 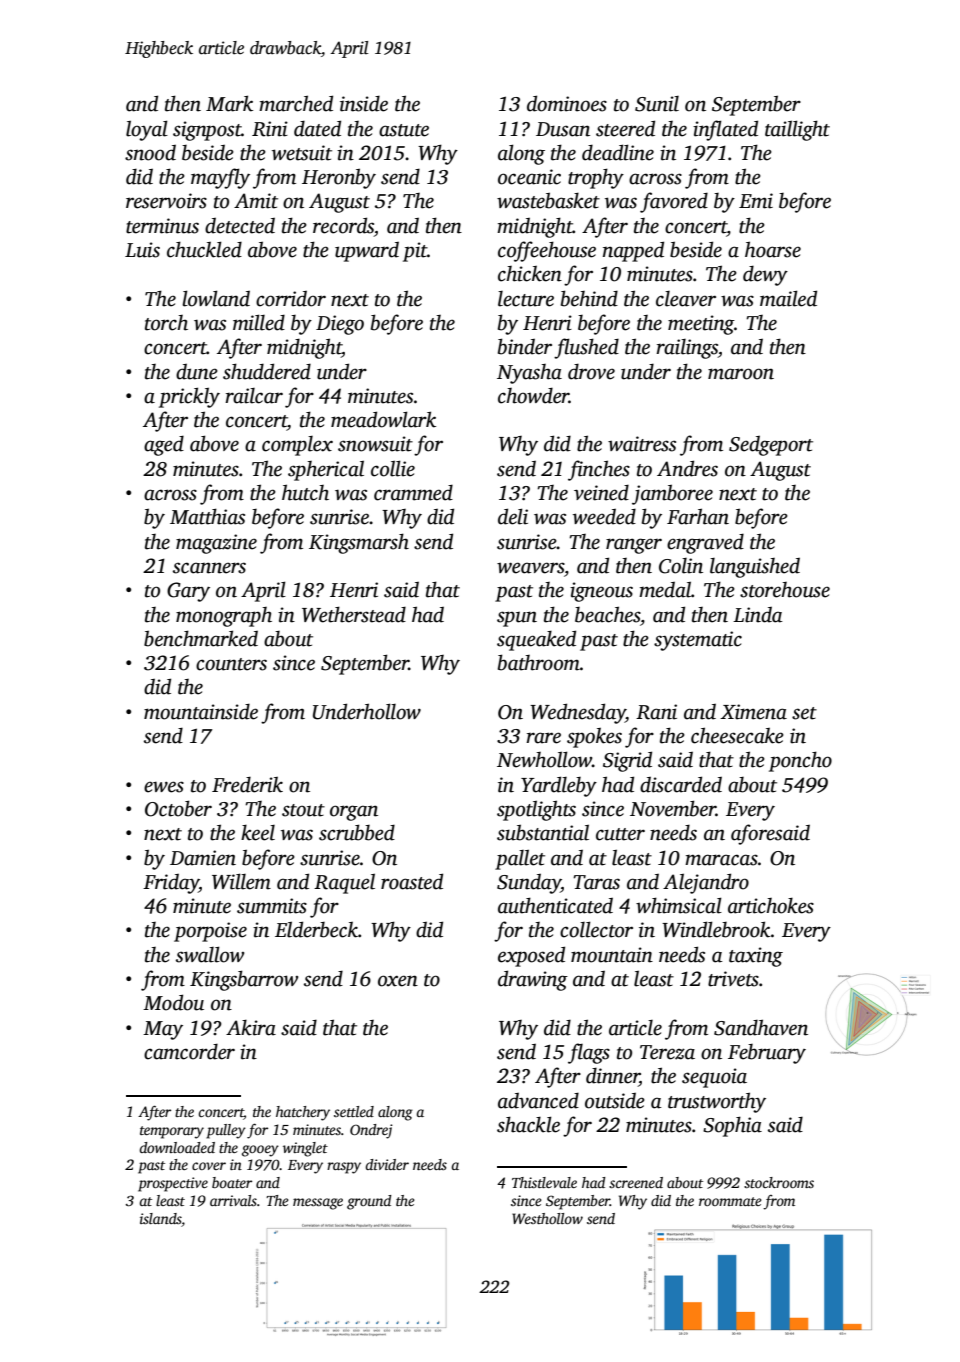 I want to click on exposed, so click(x=531, y=956).
